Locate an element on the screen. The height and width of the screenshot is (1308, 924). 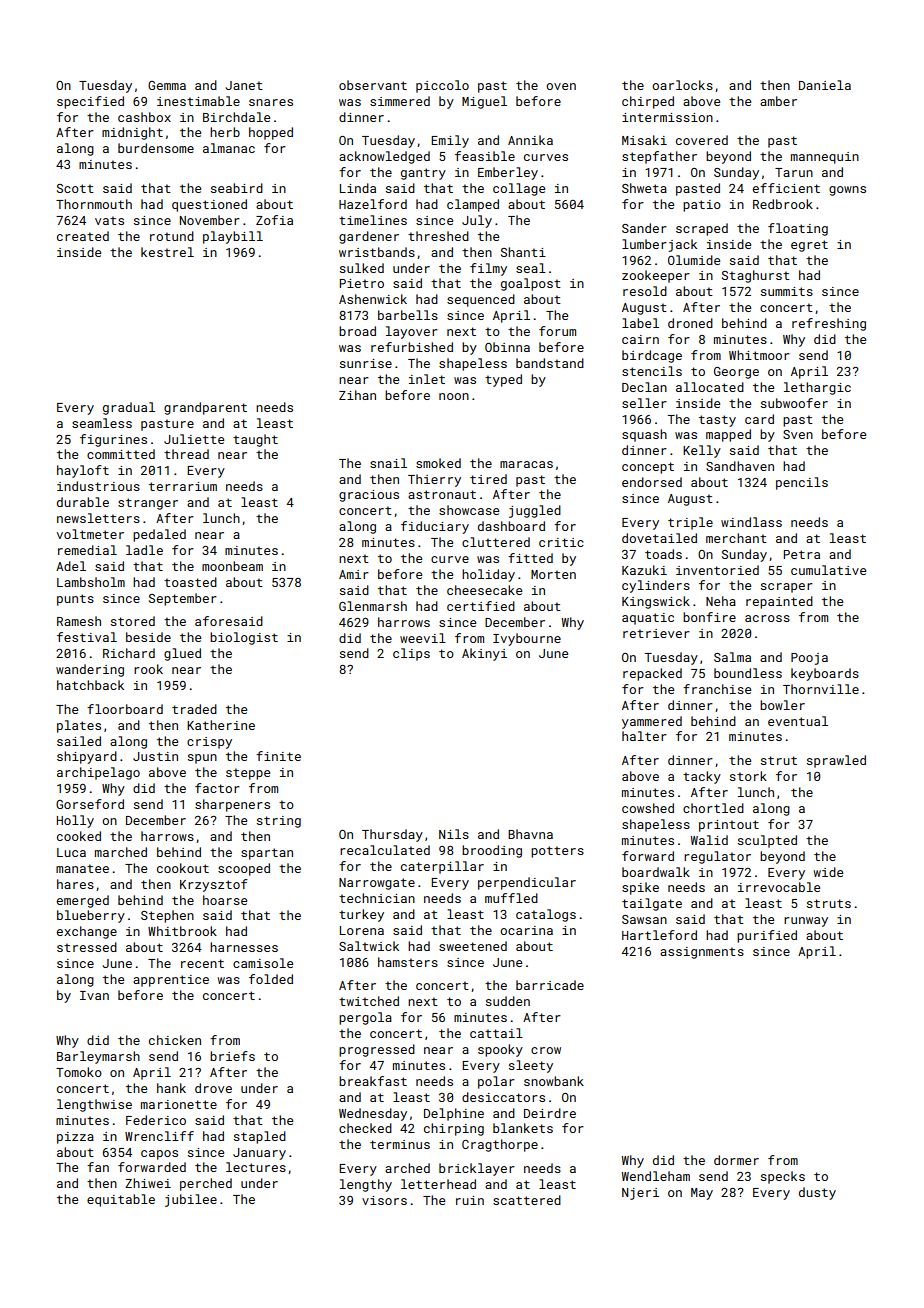
crispy is located at coordinates (209, 743).
